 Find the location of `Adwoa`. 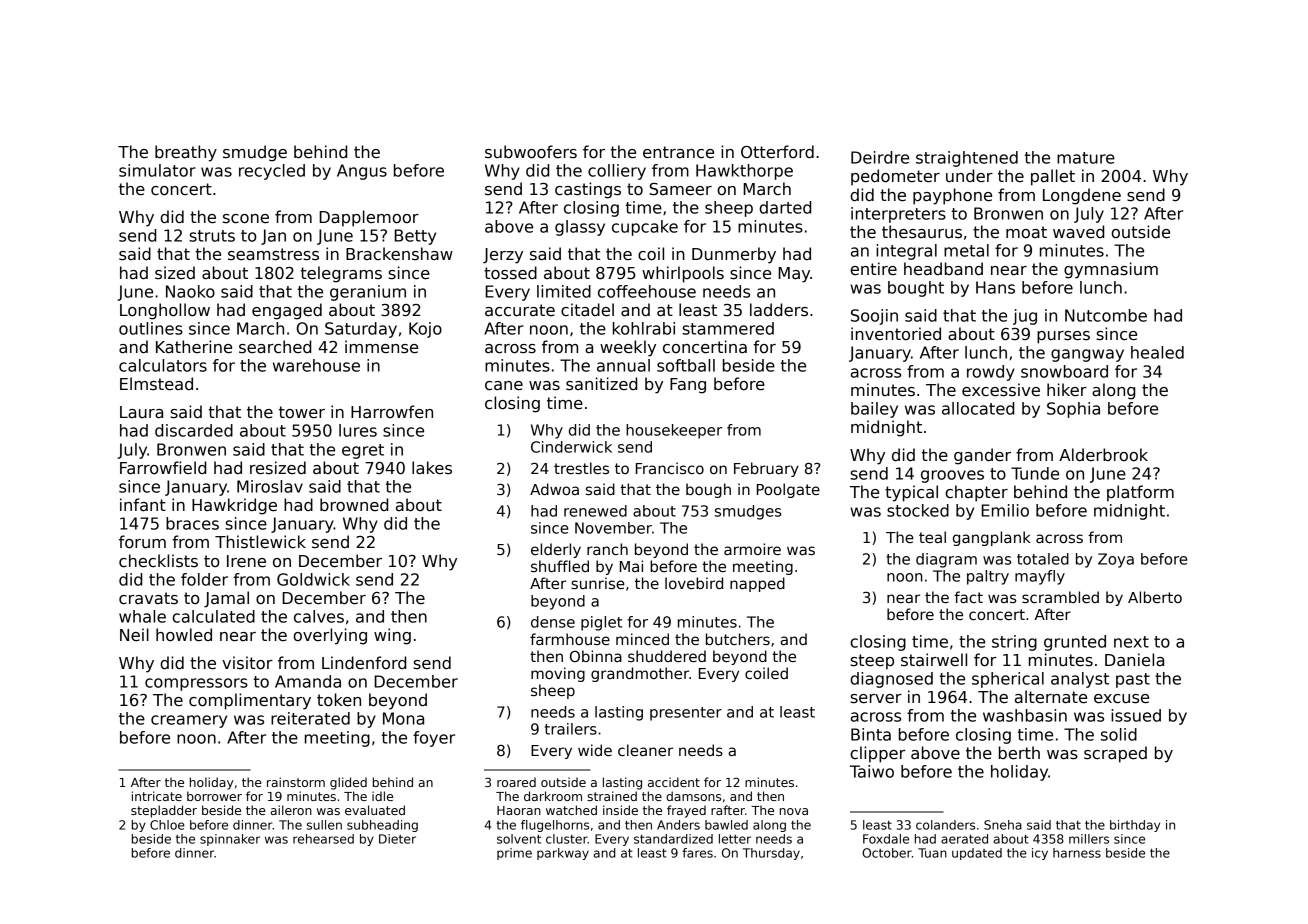

Adwoa is located at coordinates (554, 489).
